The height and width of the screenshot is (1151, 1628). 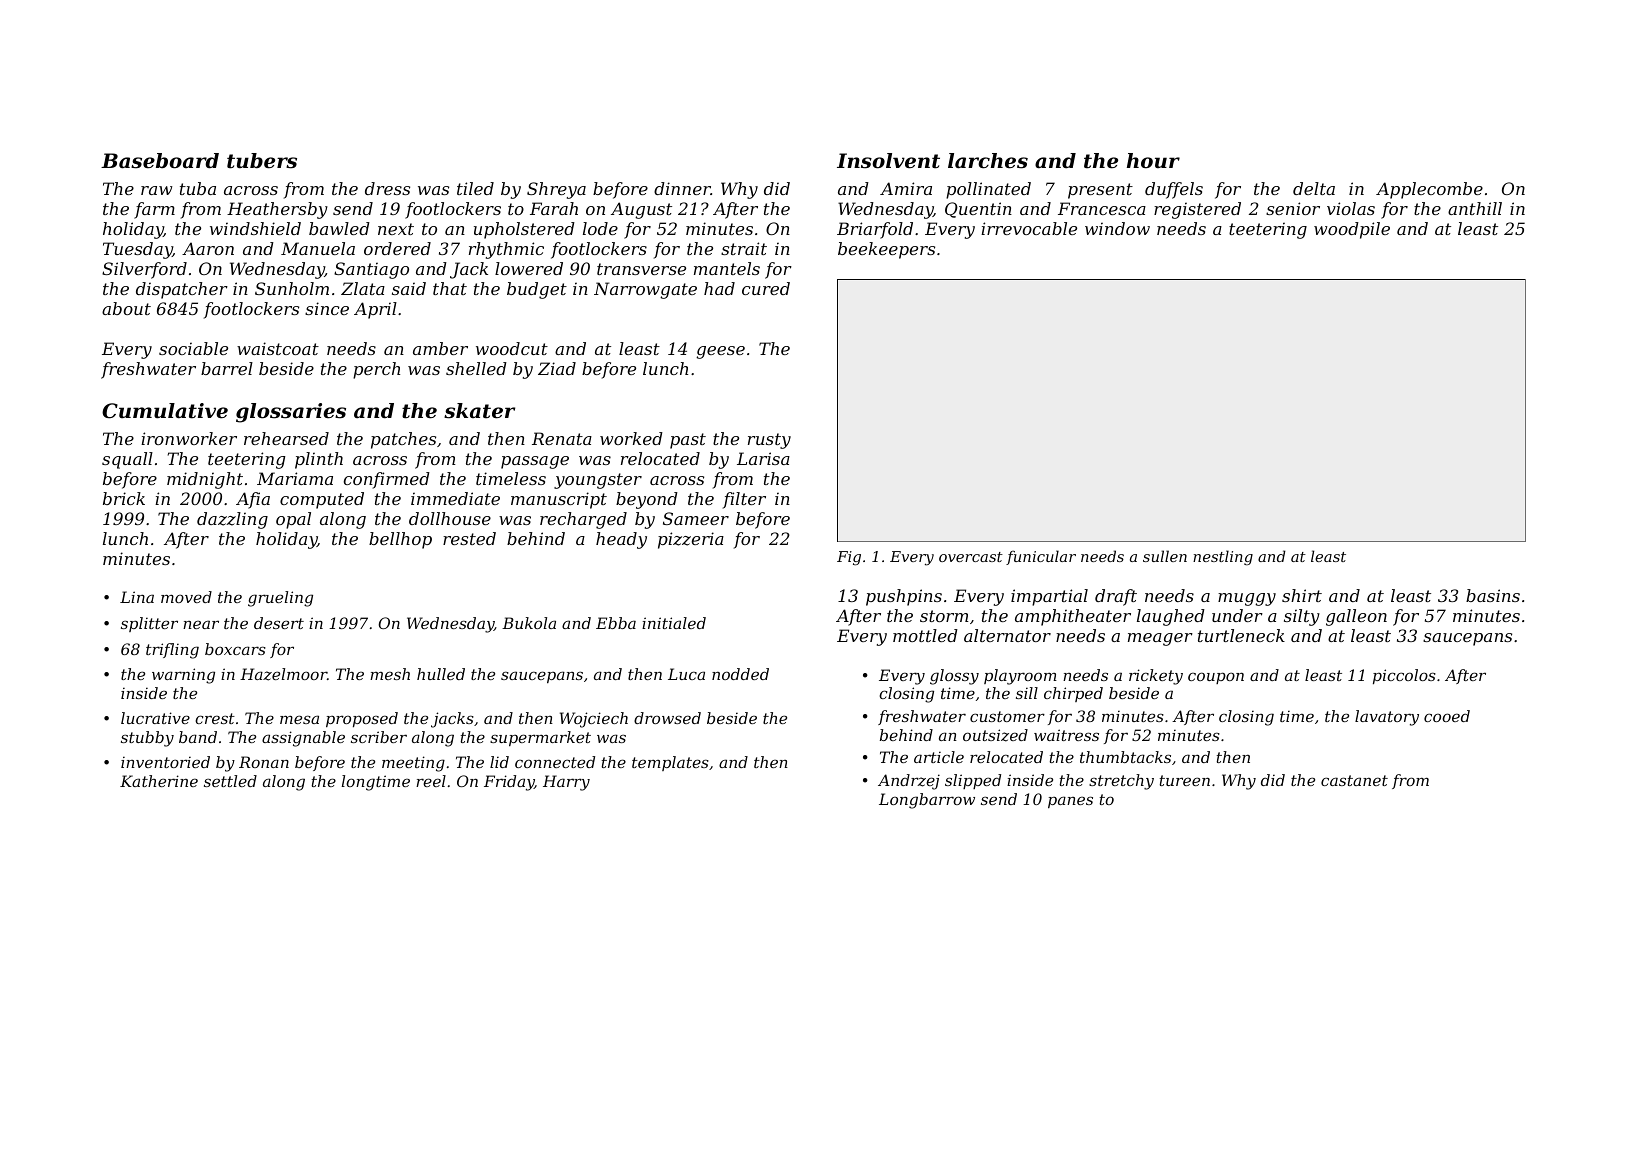 I want to click on Farah, so click(x=554, y=208).
